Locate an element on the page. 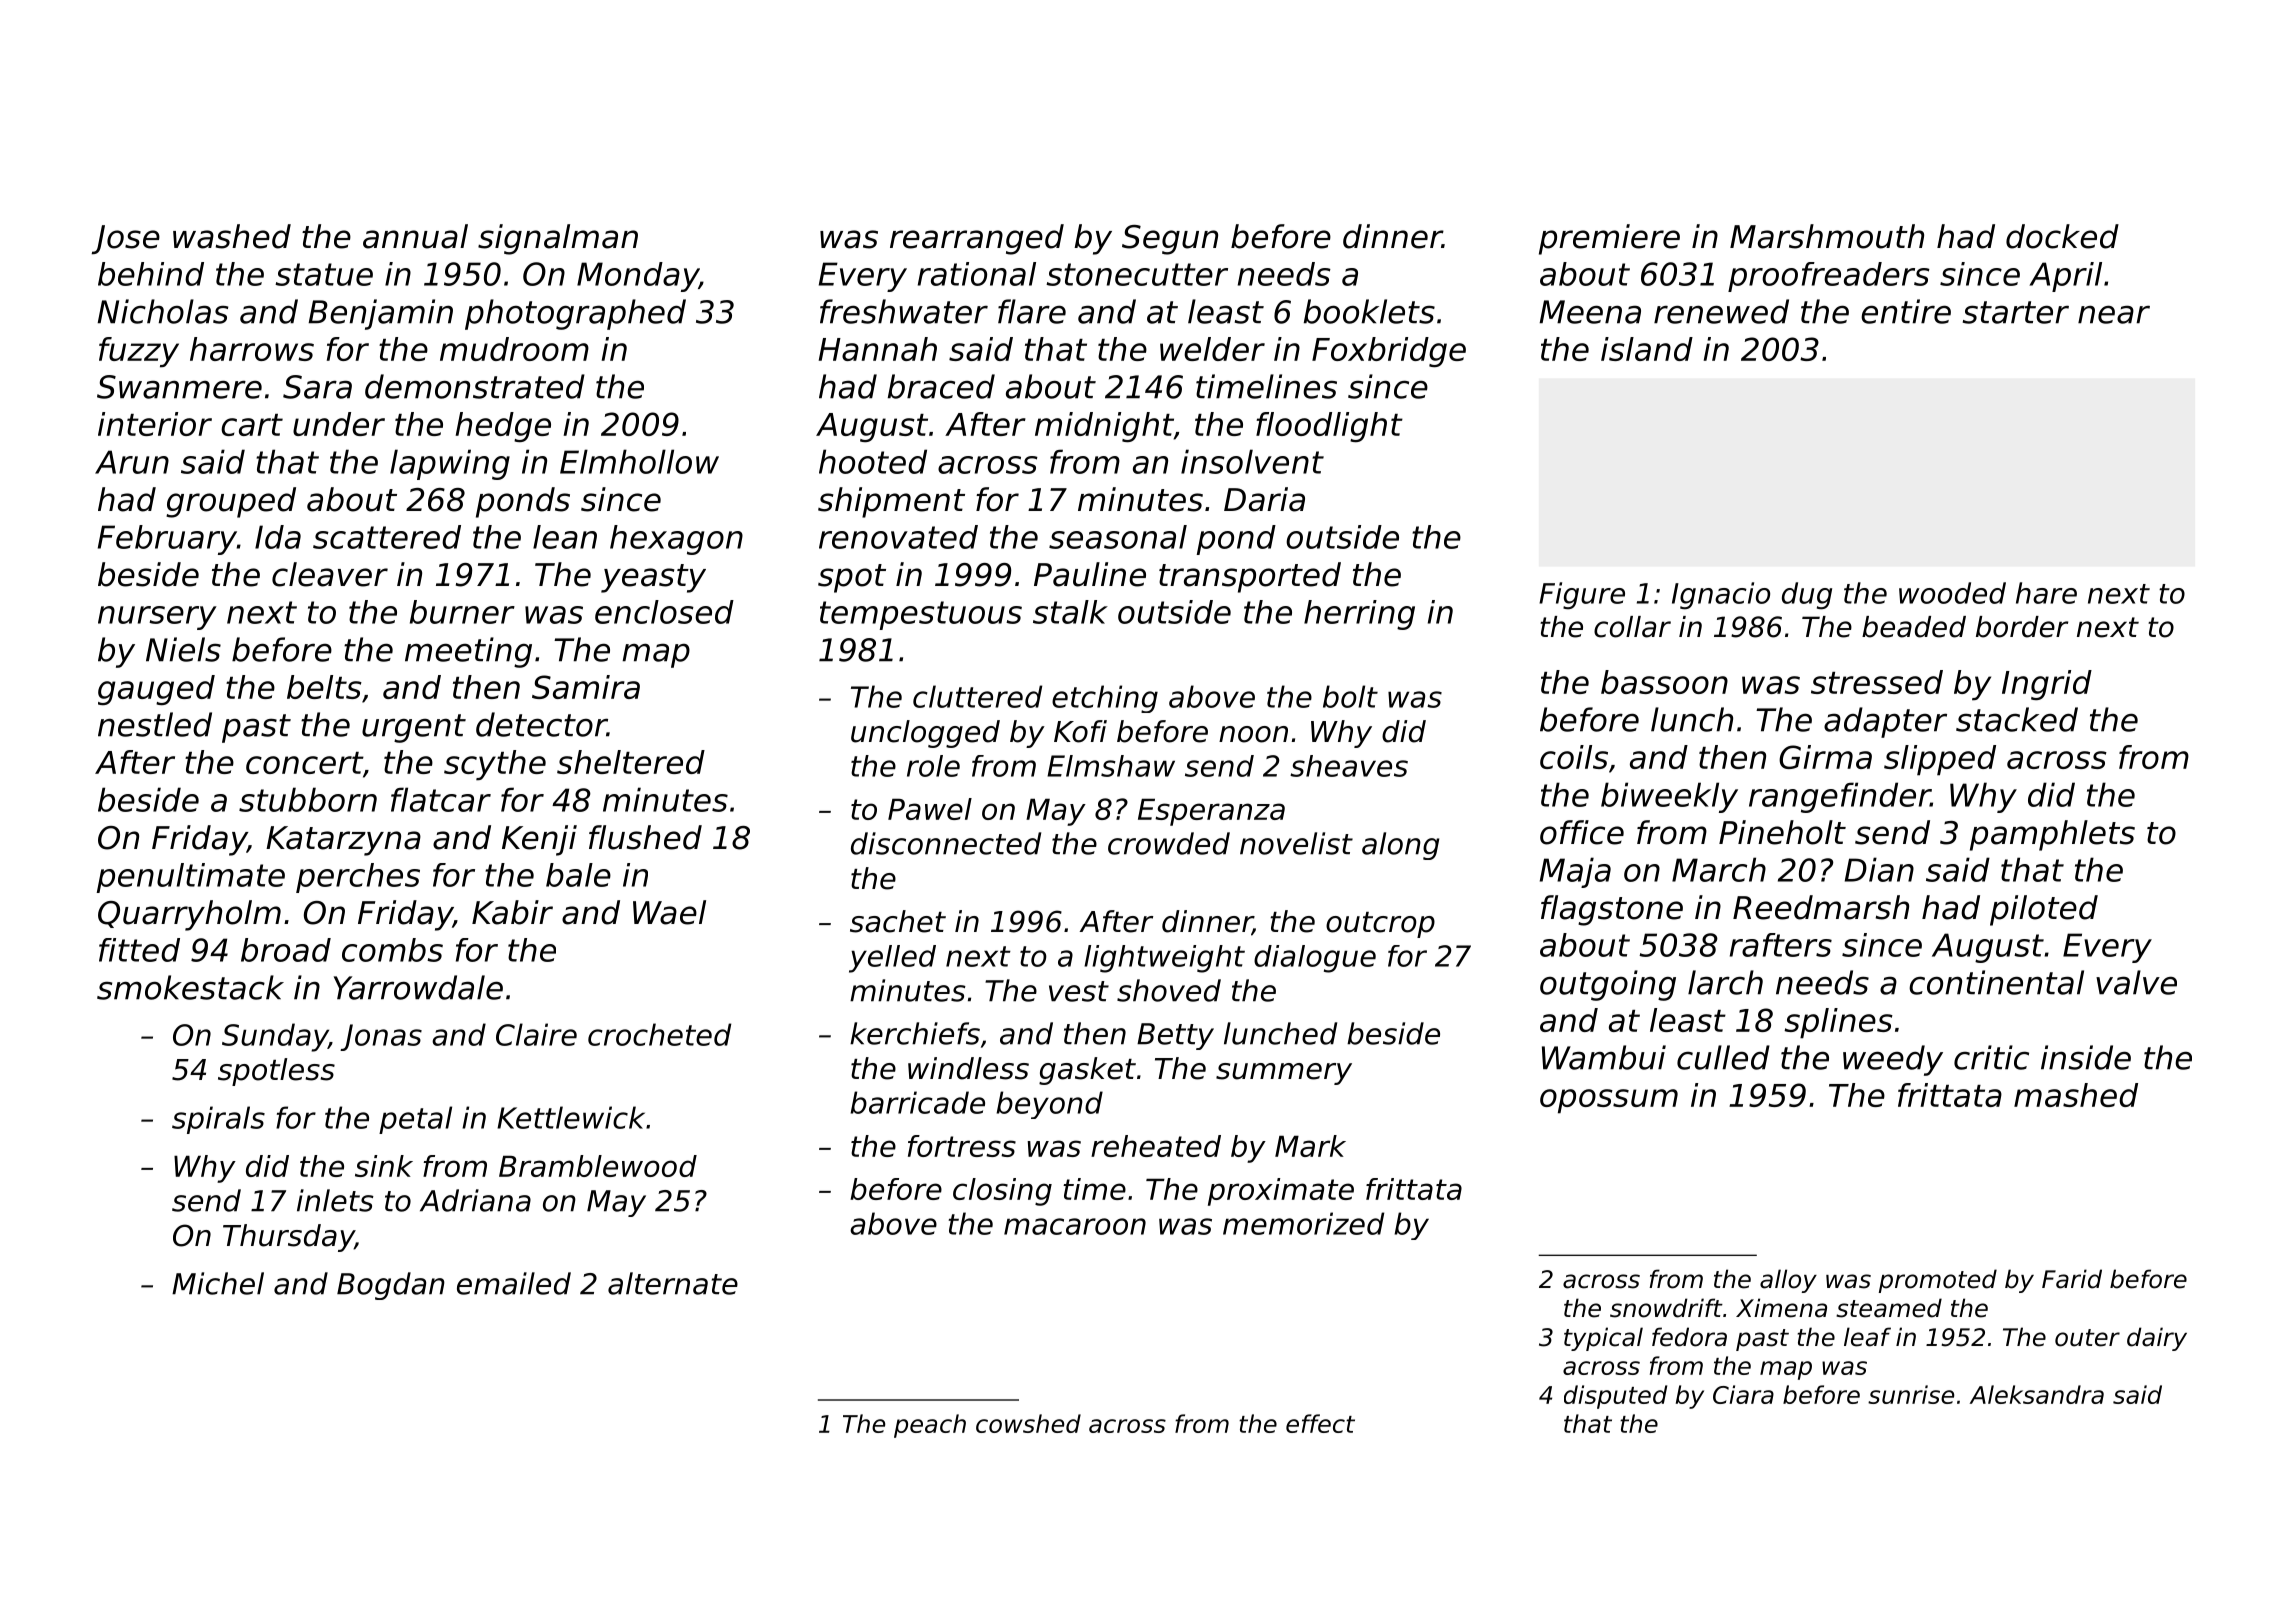 The image size is (2292, 1620). near is located at coordinates (2114, 314).
